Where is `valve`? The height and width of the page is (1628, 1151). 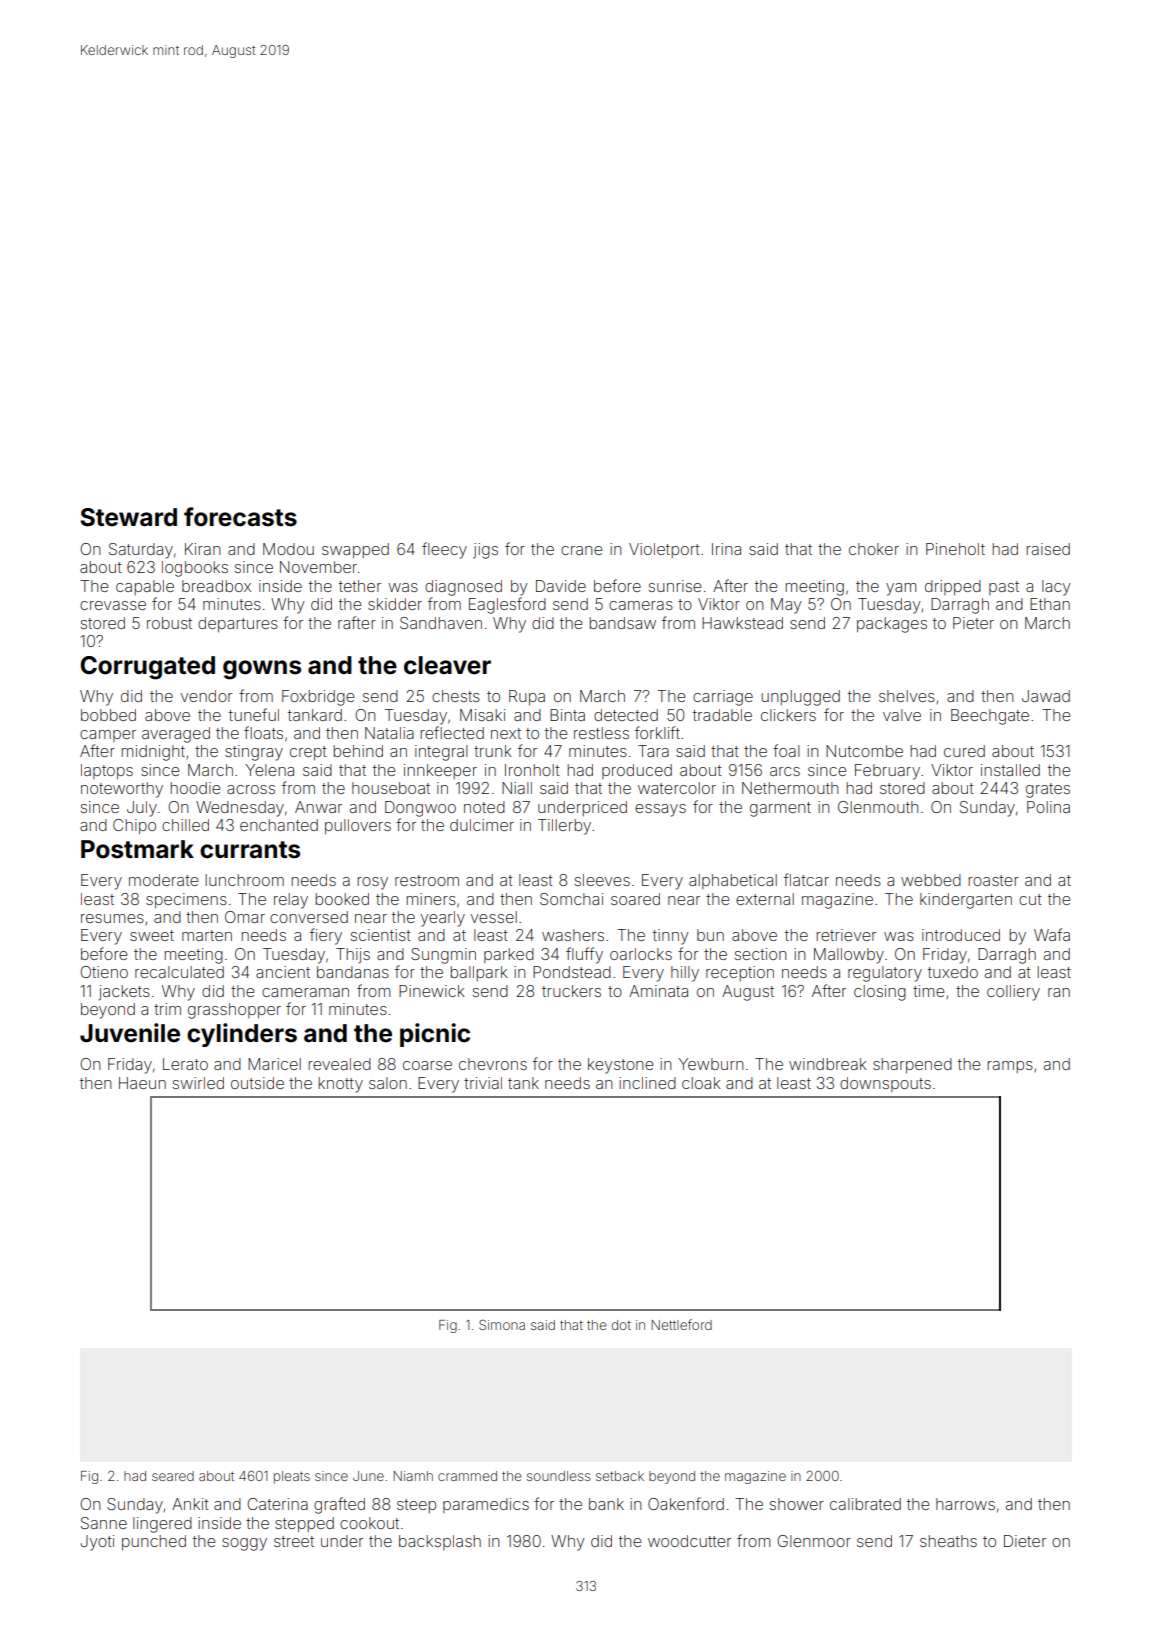
valve is located at coordinates (902, 715).
